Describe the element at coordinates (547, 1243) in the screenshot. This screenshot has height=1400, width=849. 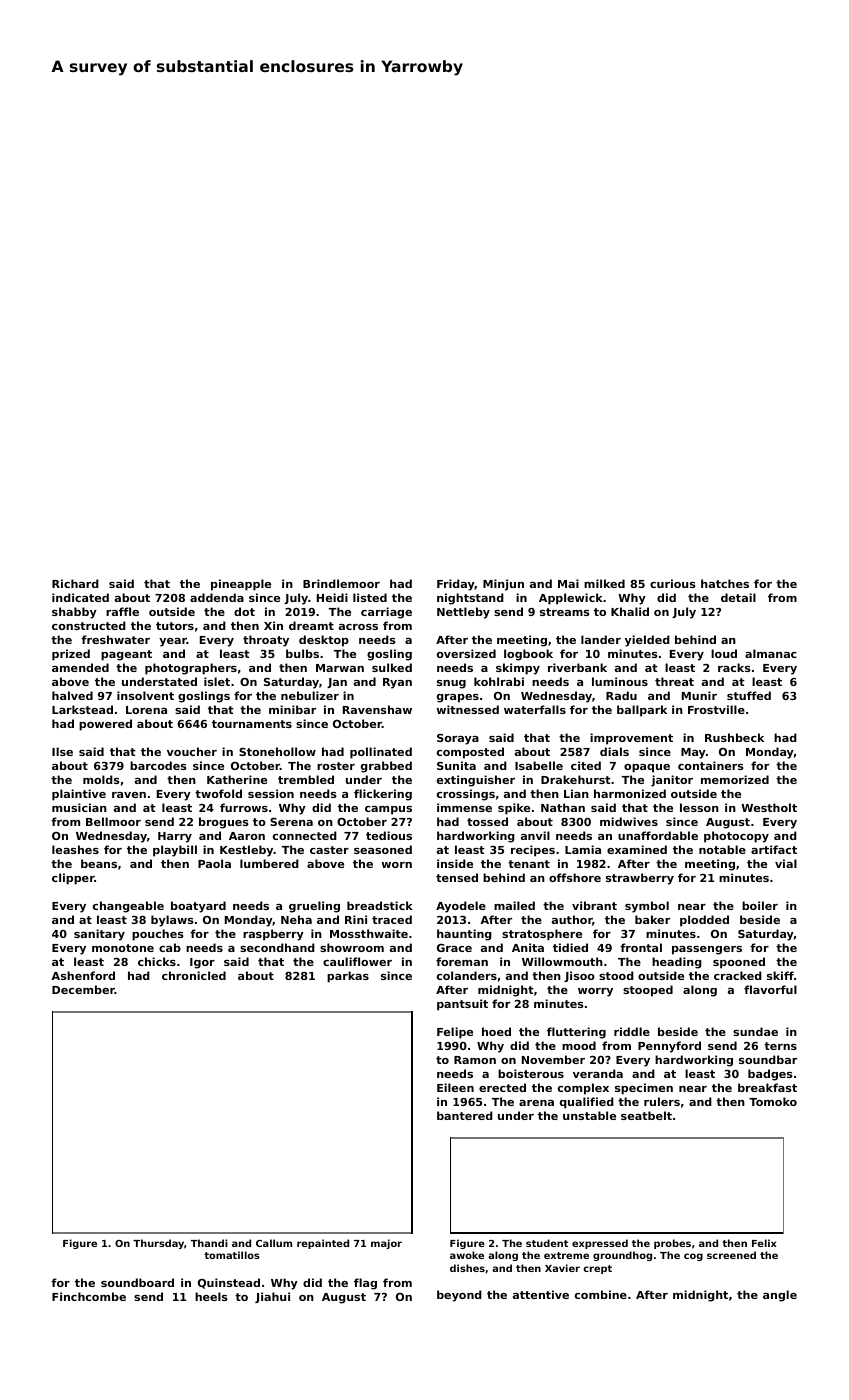
I see `student` at that location.
